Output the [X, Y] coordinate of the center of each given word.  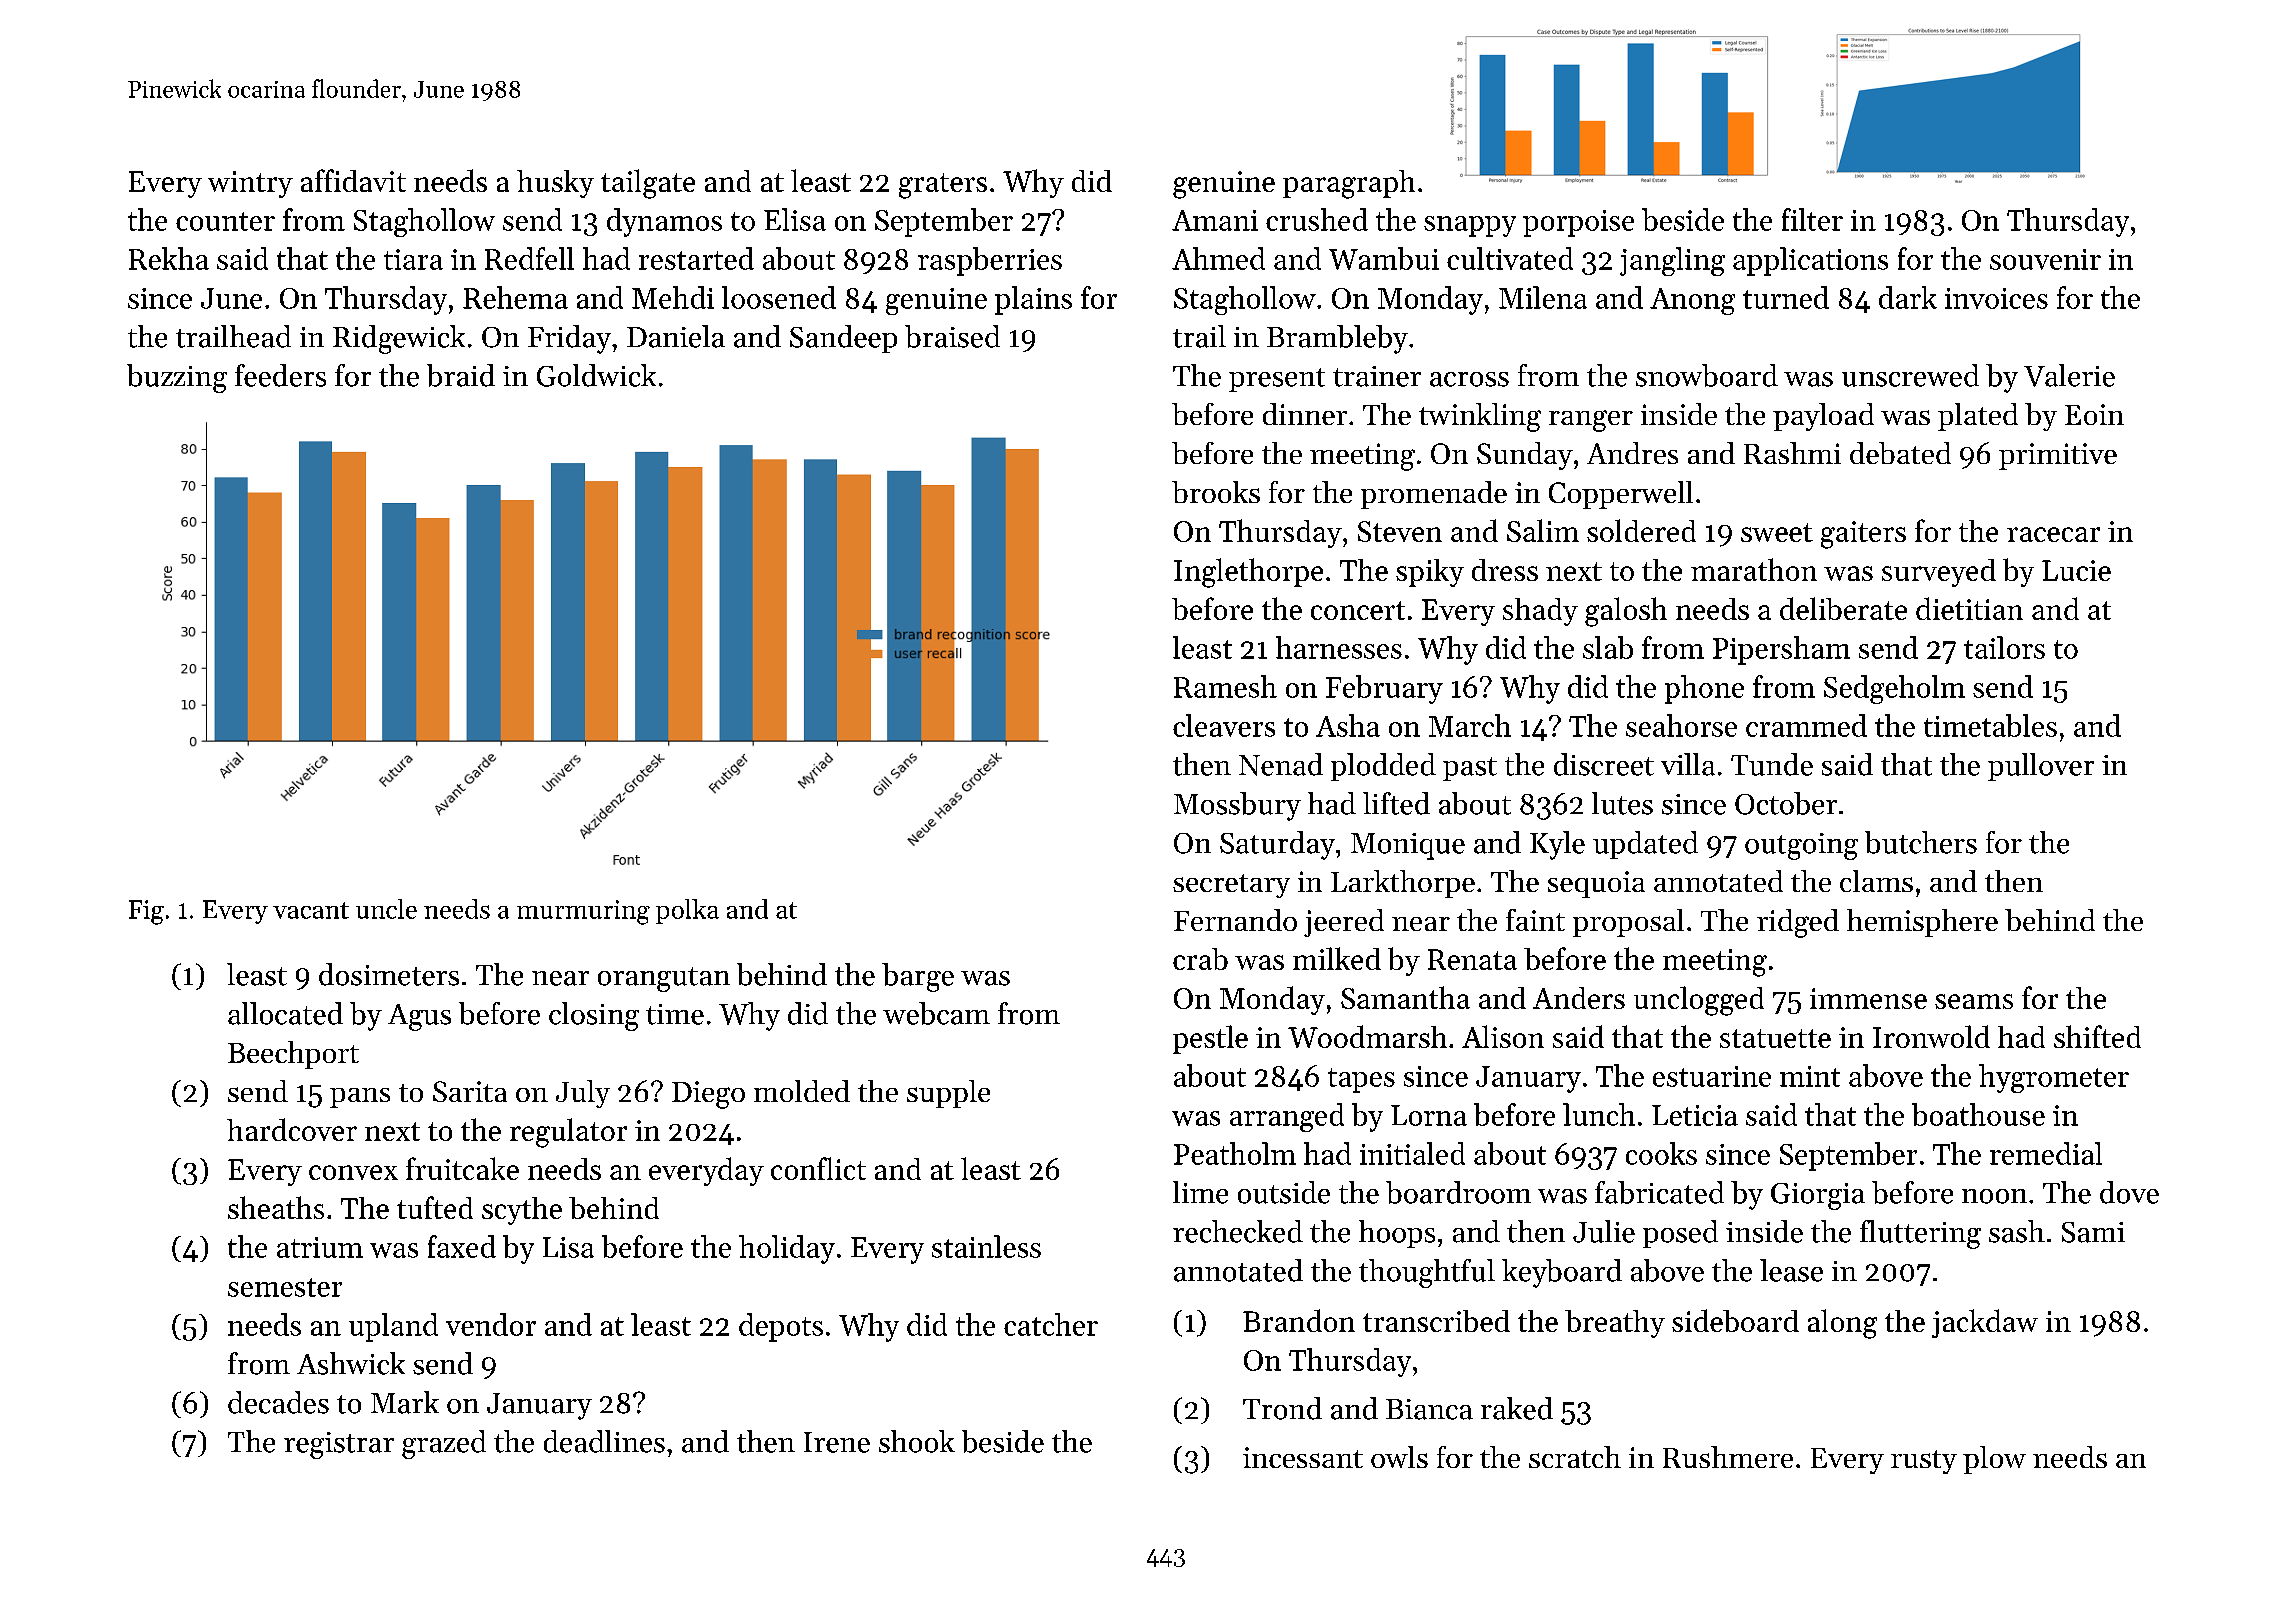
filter [1812, 219]
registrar [339, 1445]
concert [1358, 610]
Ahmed [1218, 258]
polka [687, 911]
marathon [1754, 569]
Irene [837, 1442]
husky [555, 184]
